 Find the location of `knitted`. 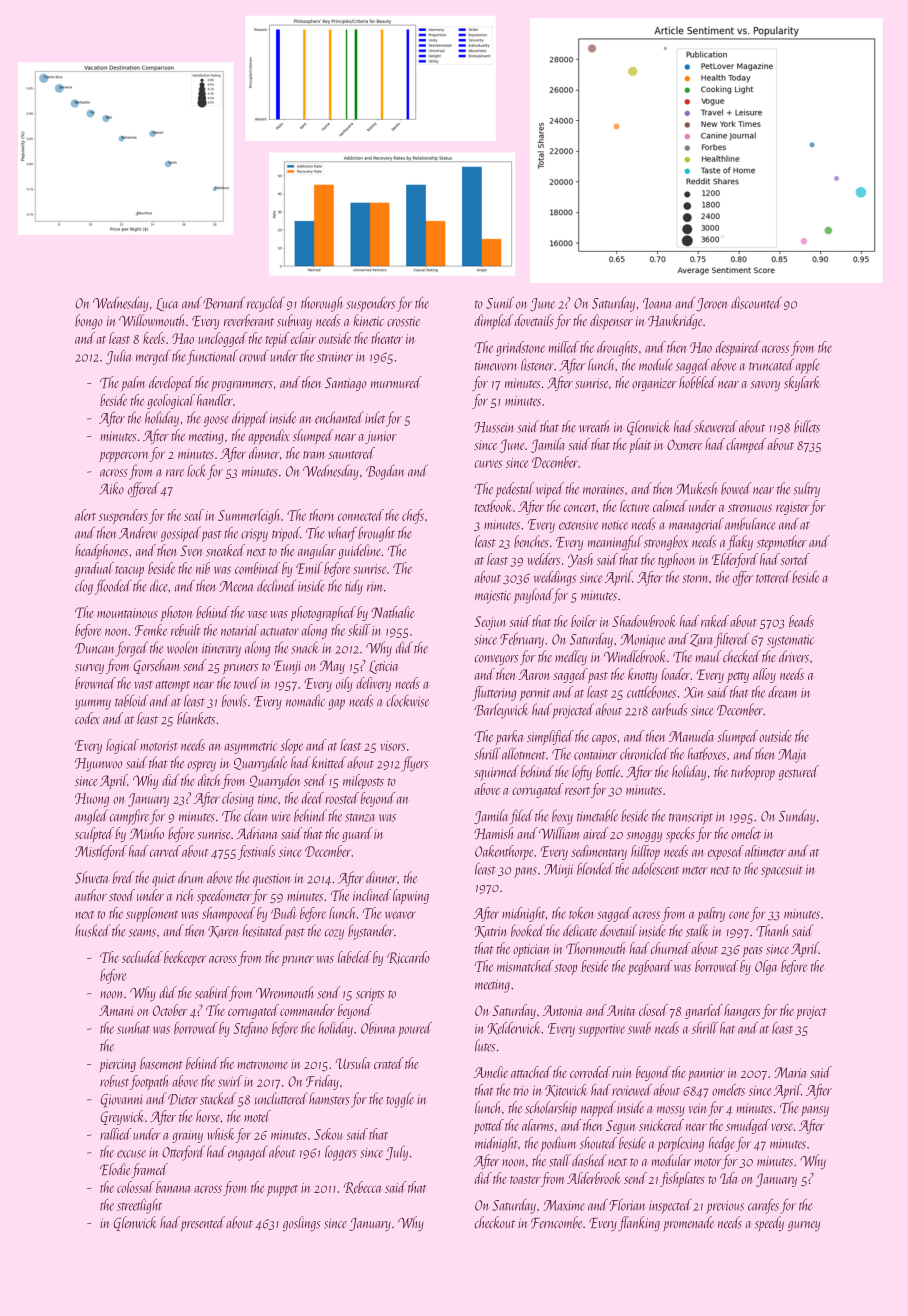

knitted is located at coordinates (329, 762).
